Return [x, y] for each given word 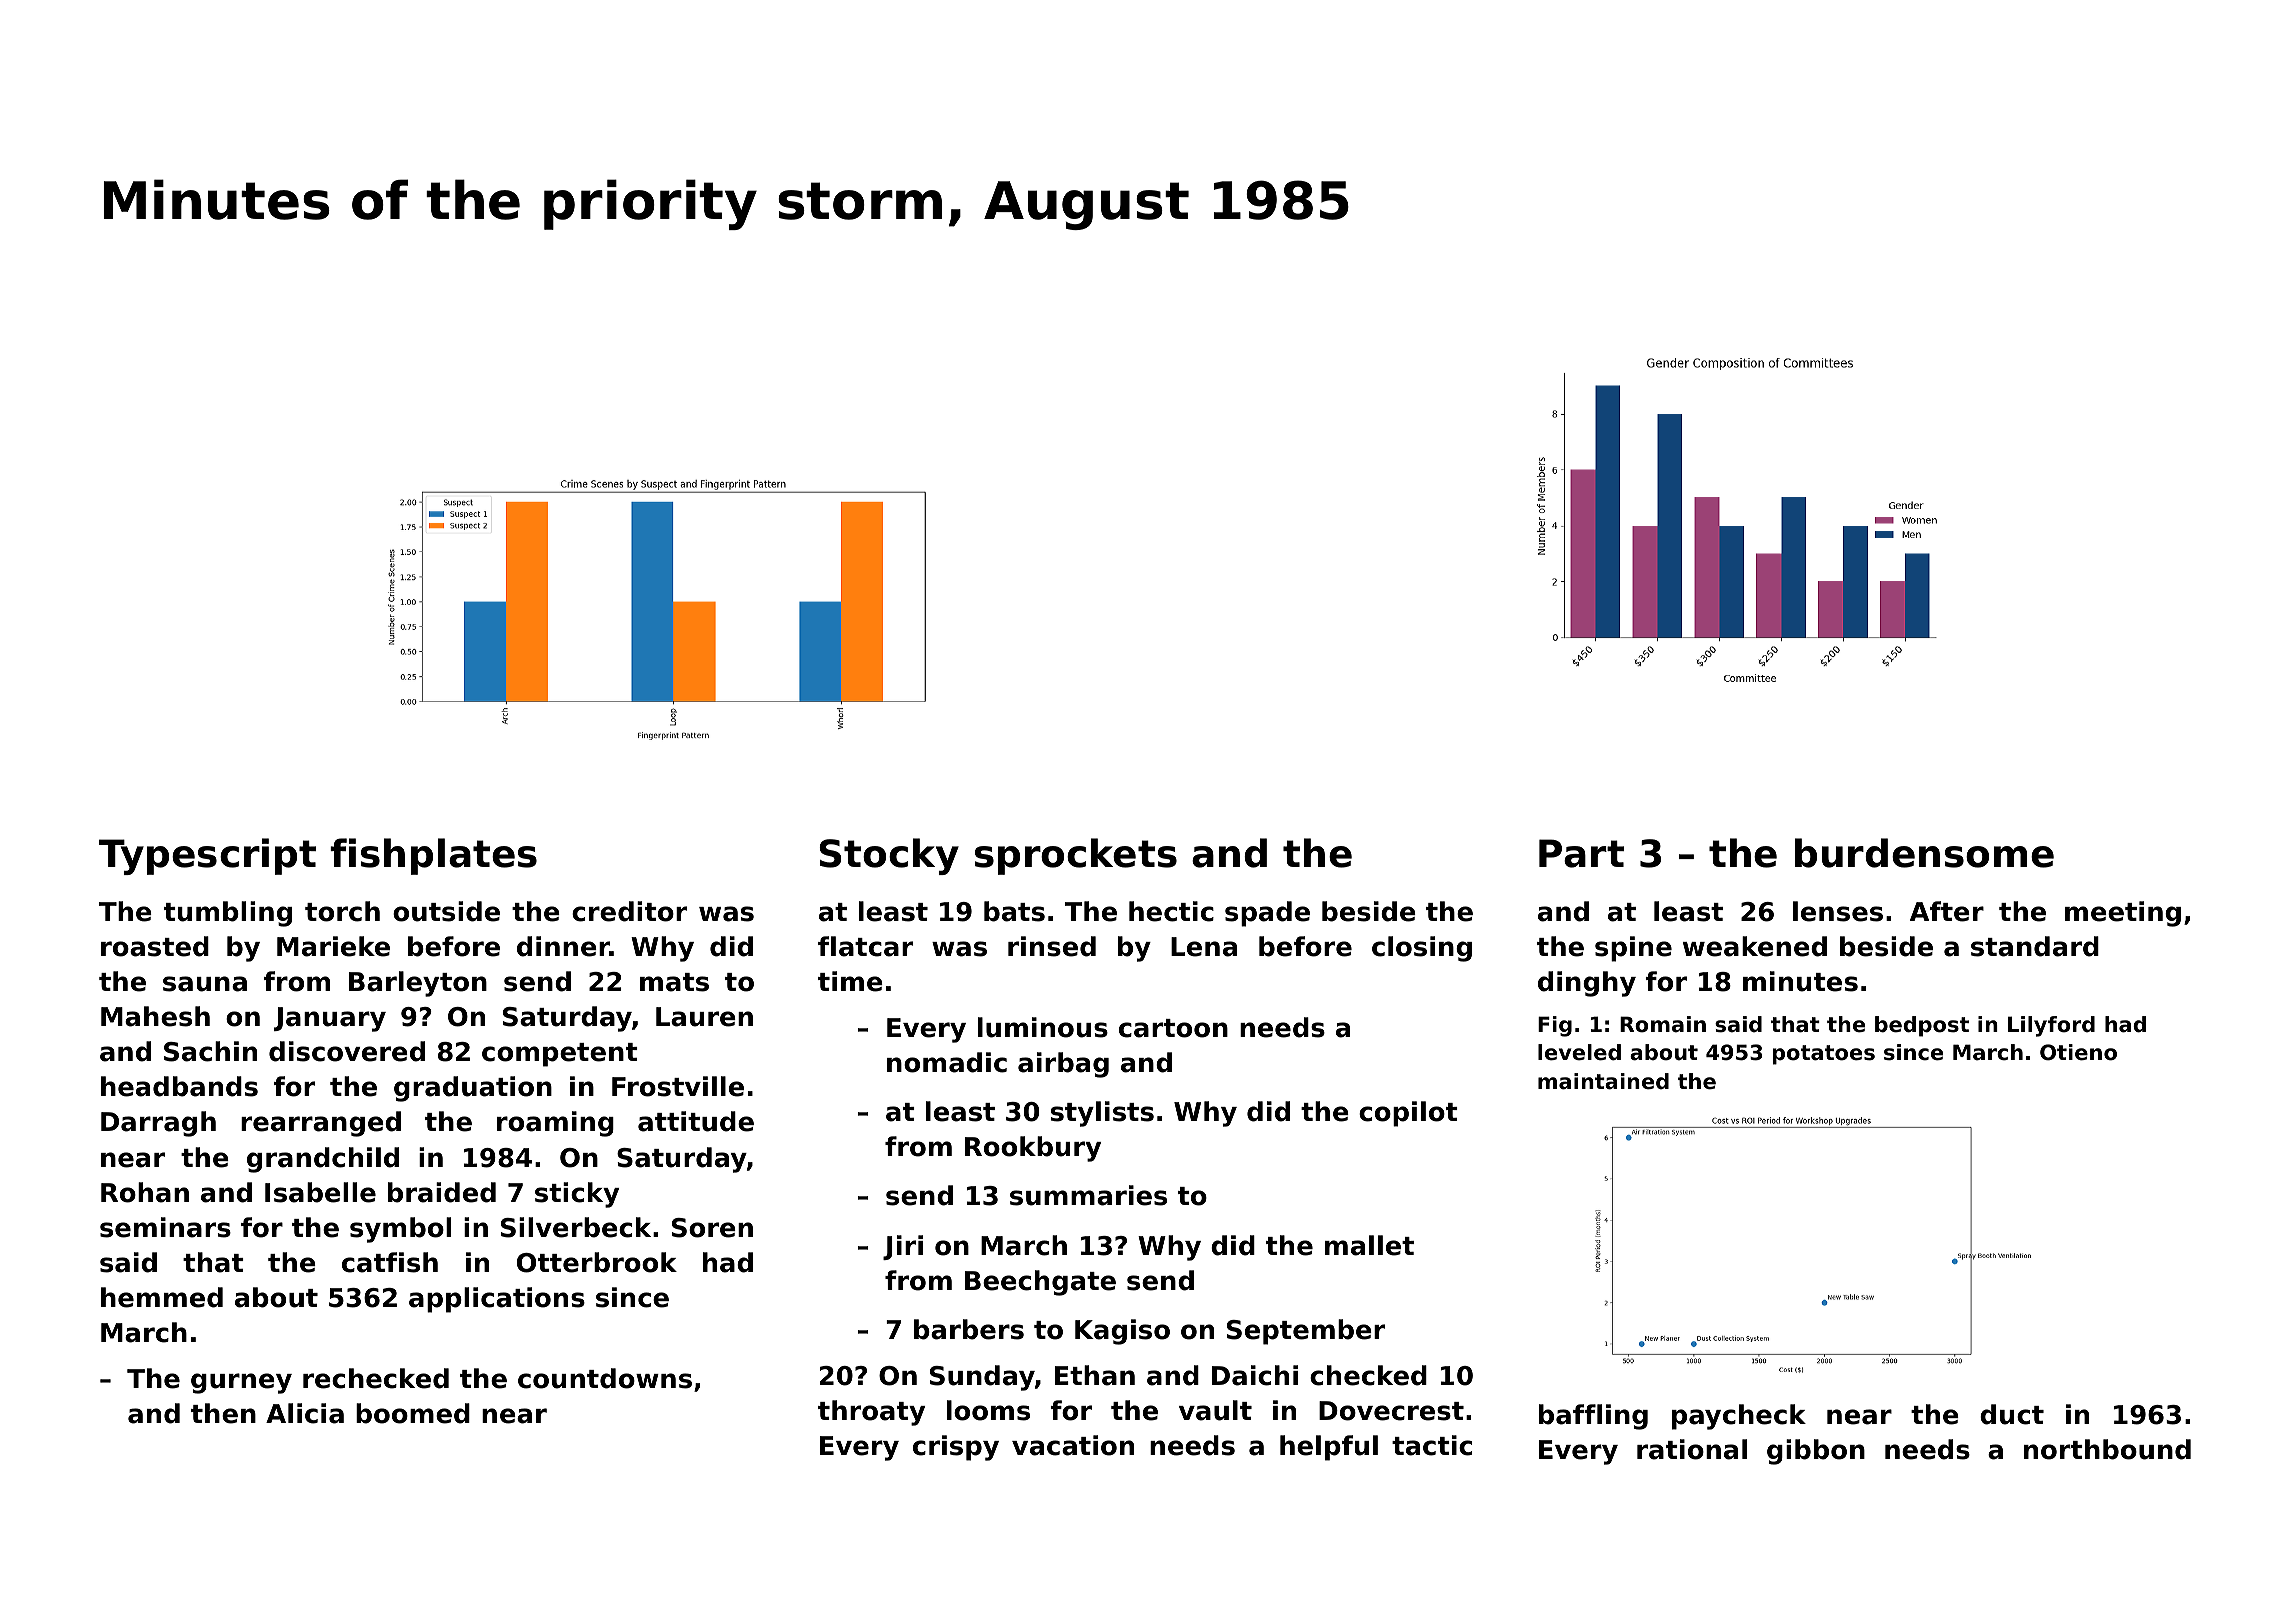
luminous [1043, 1027]
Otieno [2078, 1052]
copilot [1408, 1114]
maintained [1603, 1081]
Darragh [158, 1124]
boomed [413, 1413]
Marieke [333, 946]
